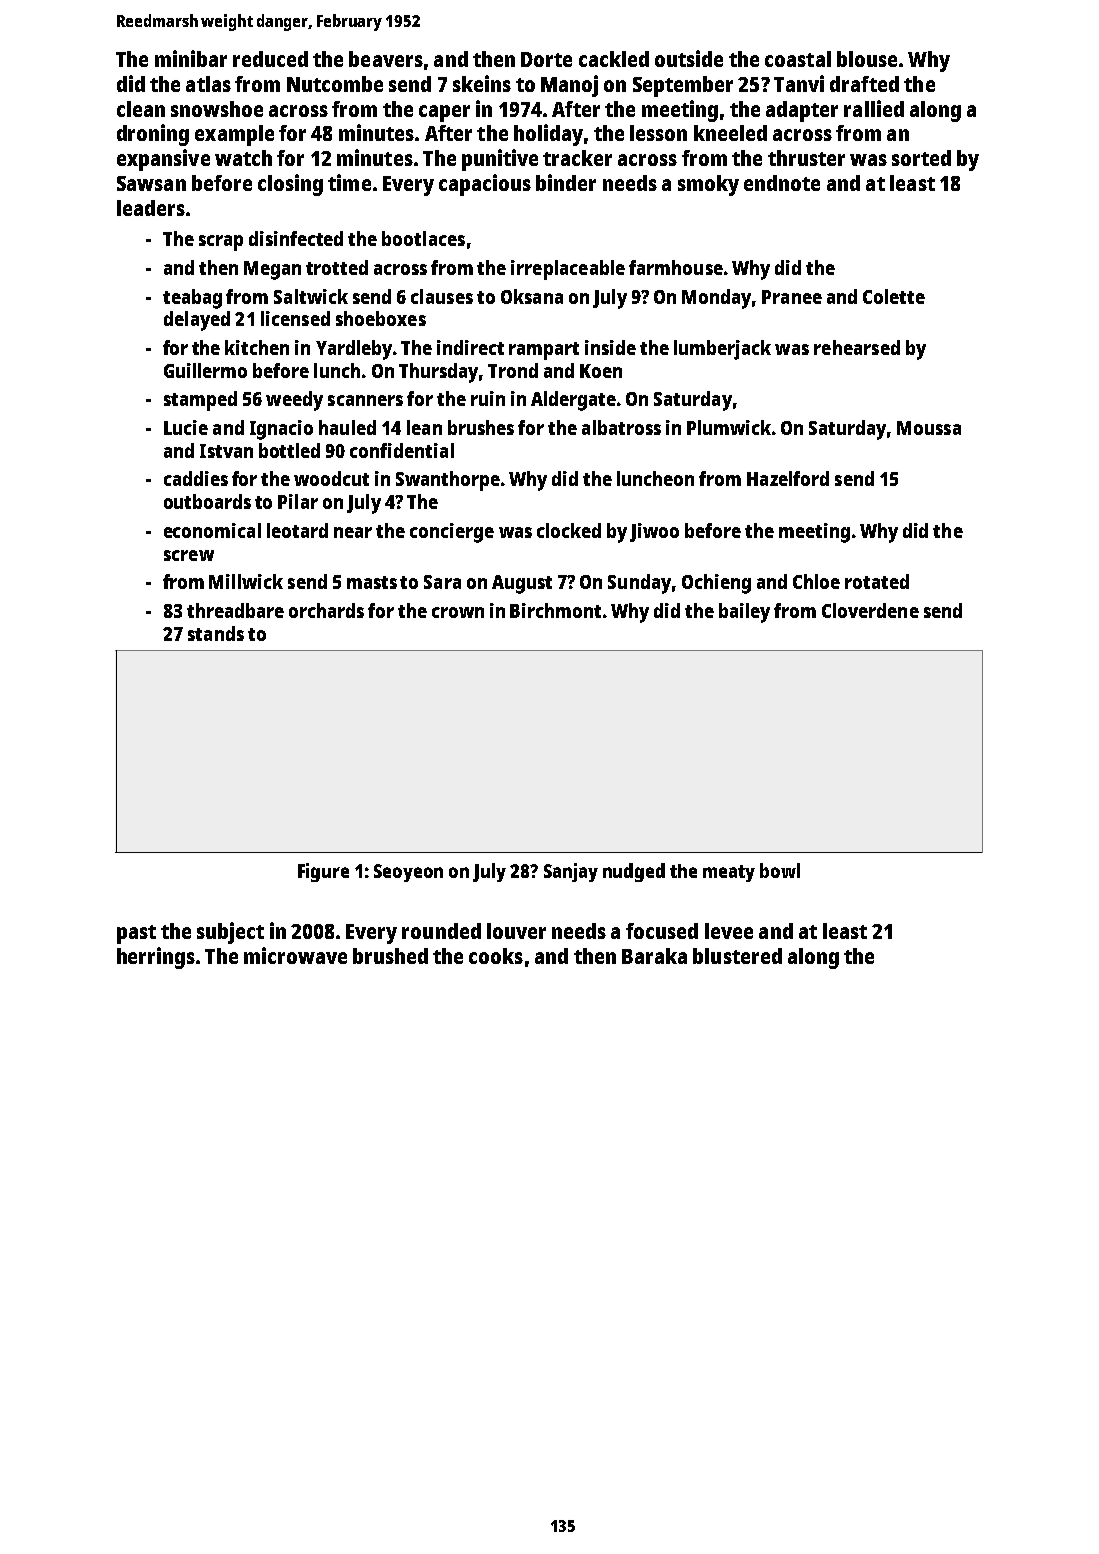  Describe the element at coordinates (186, 427) in the image. I see `Lucie` at that location.
